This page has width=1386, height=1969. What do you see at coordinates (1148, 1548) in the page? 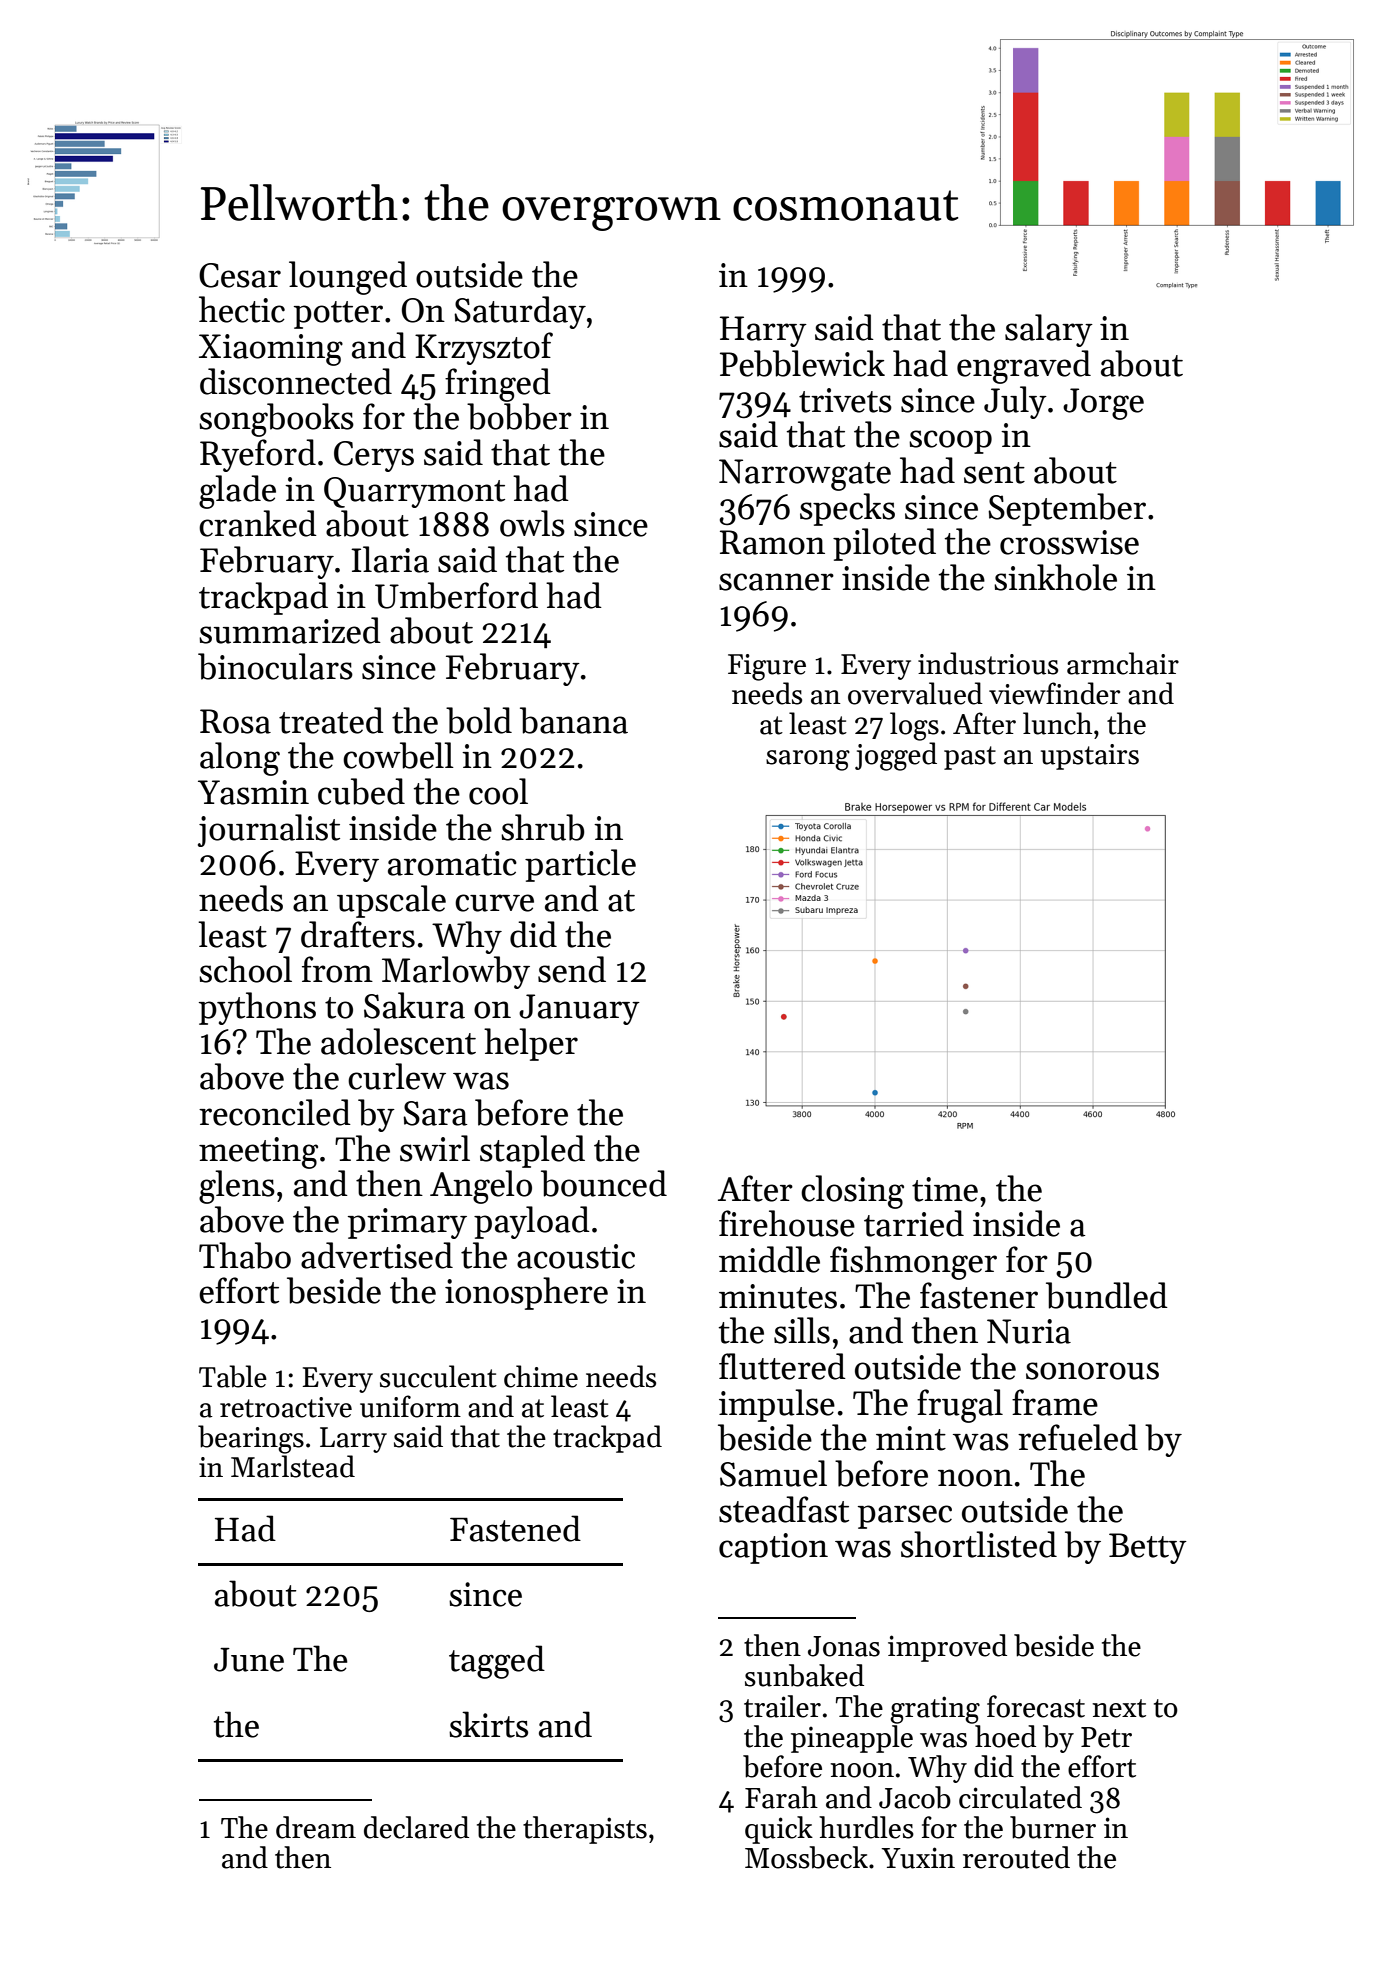
I see `Betty` at bounding box center [1148, 1548].
